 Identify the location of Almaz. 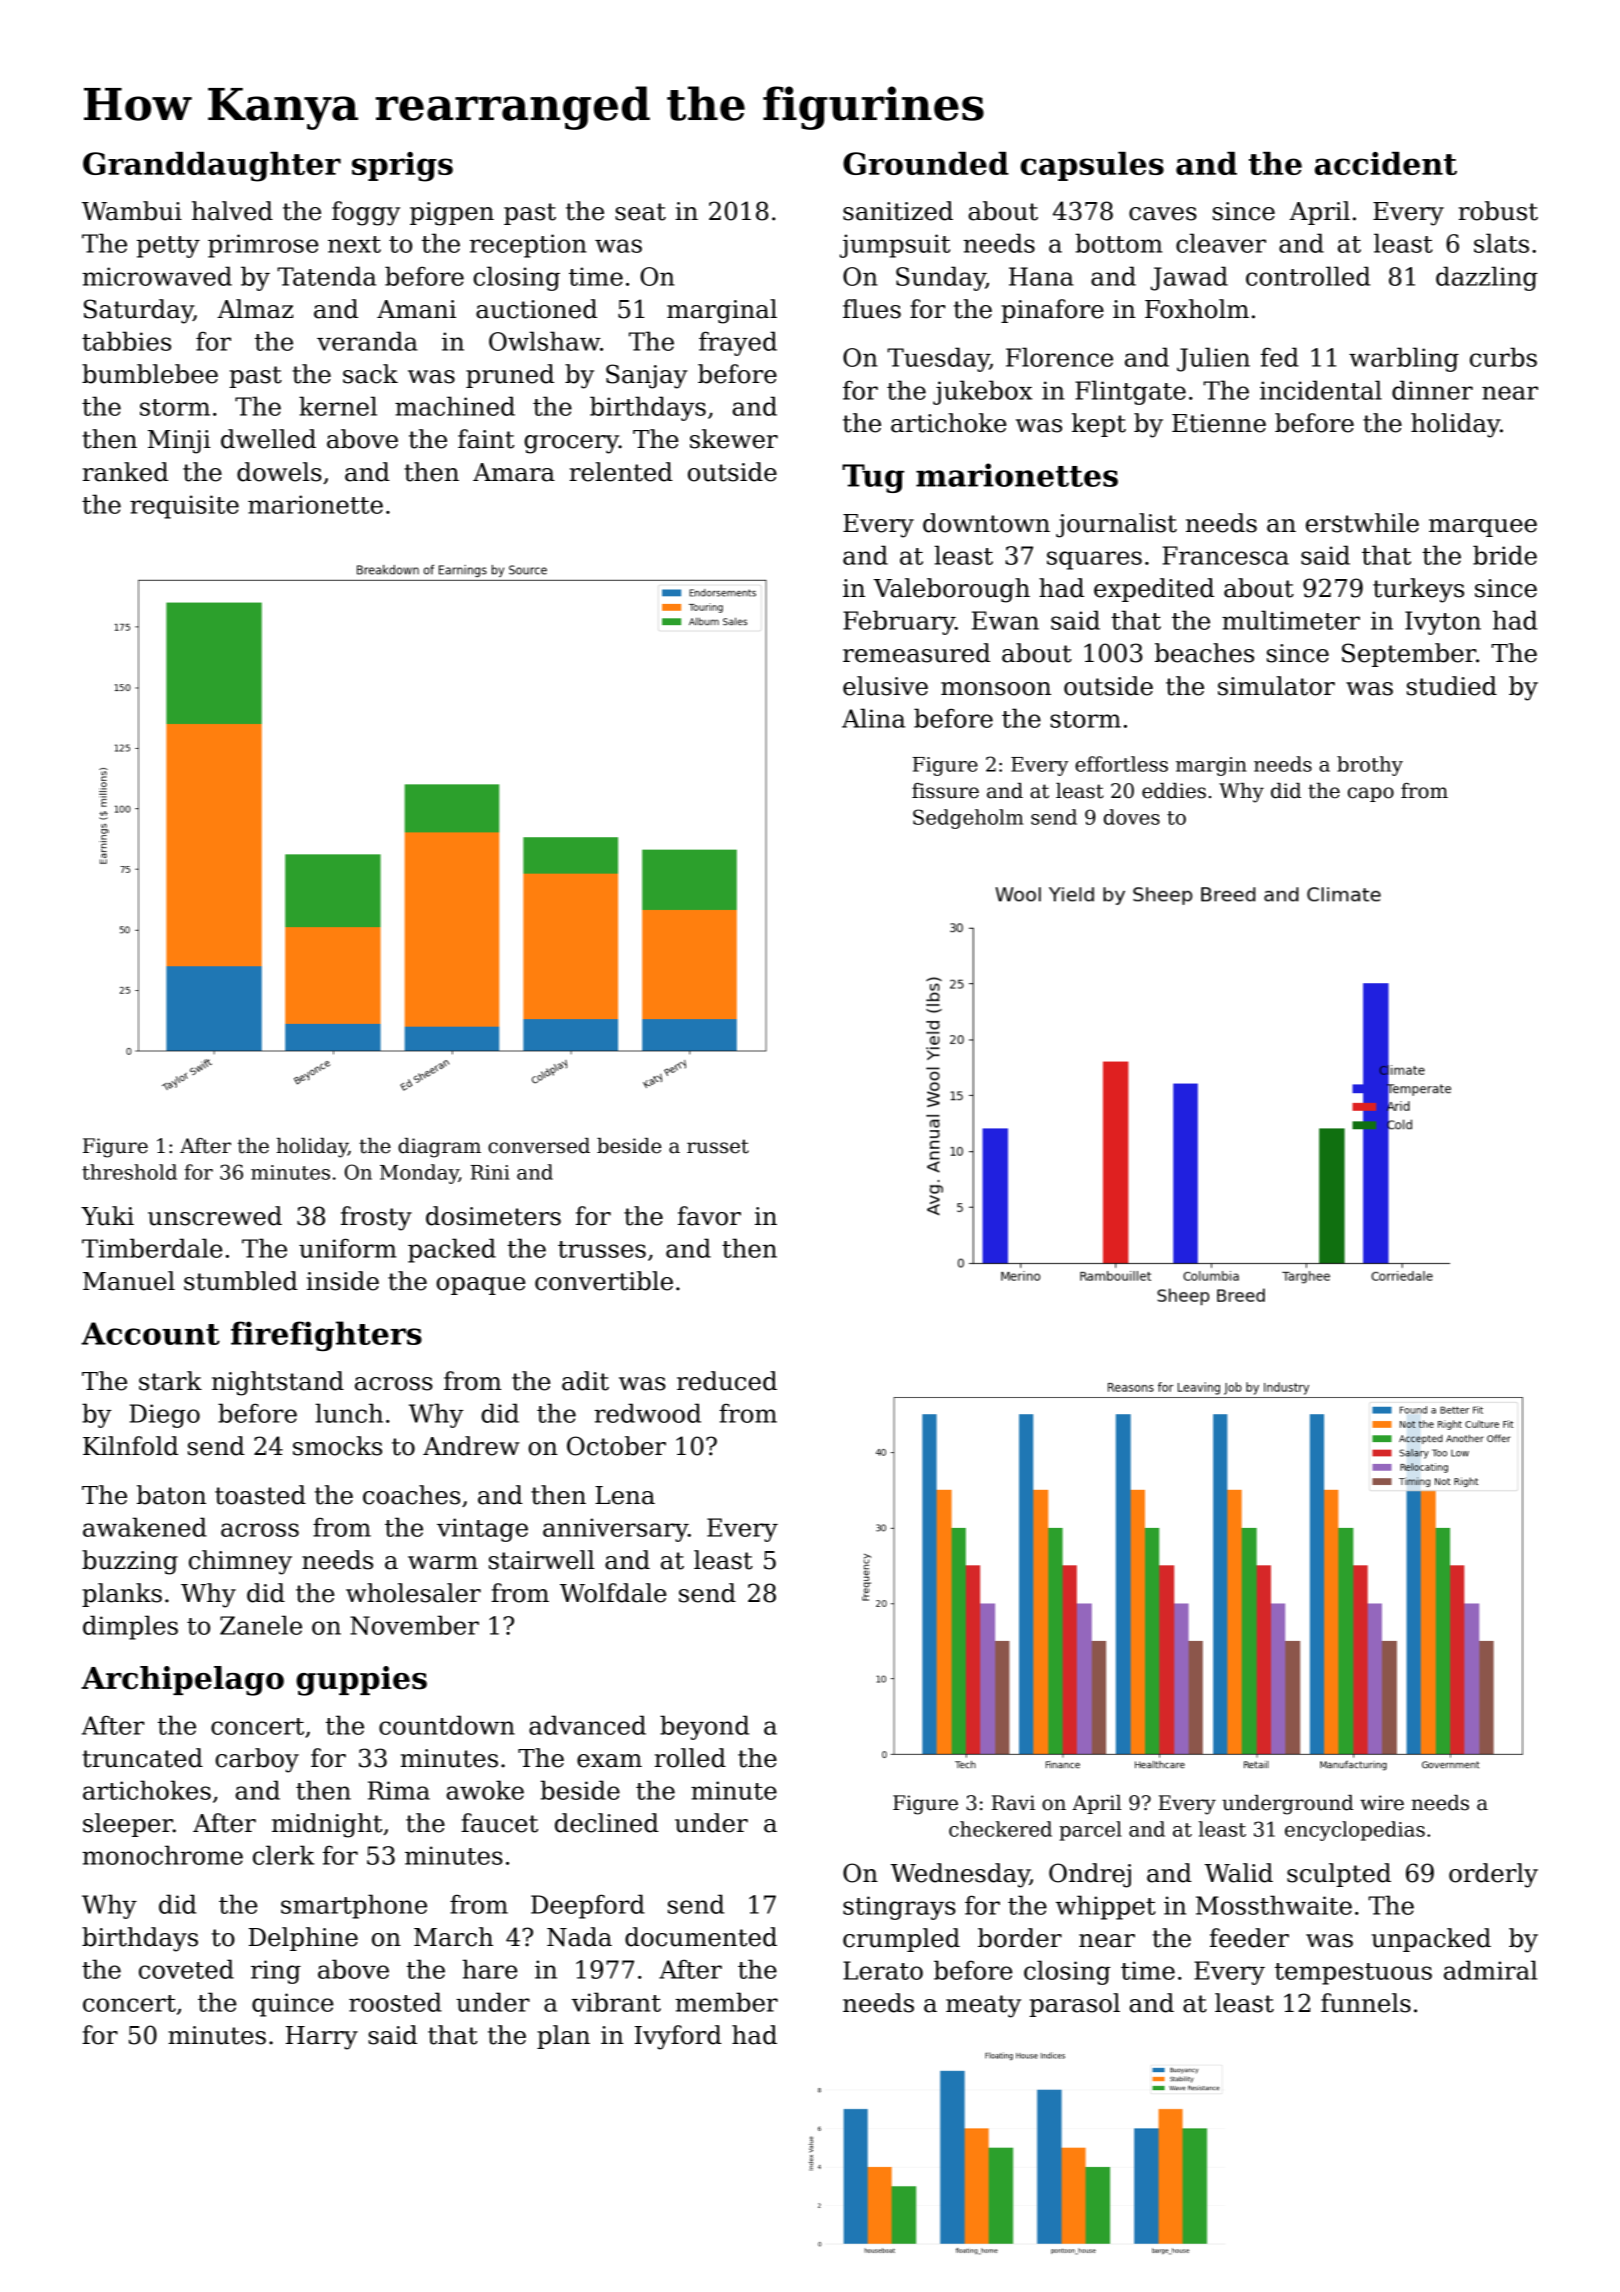
(255, 309).
